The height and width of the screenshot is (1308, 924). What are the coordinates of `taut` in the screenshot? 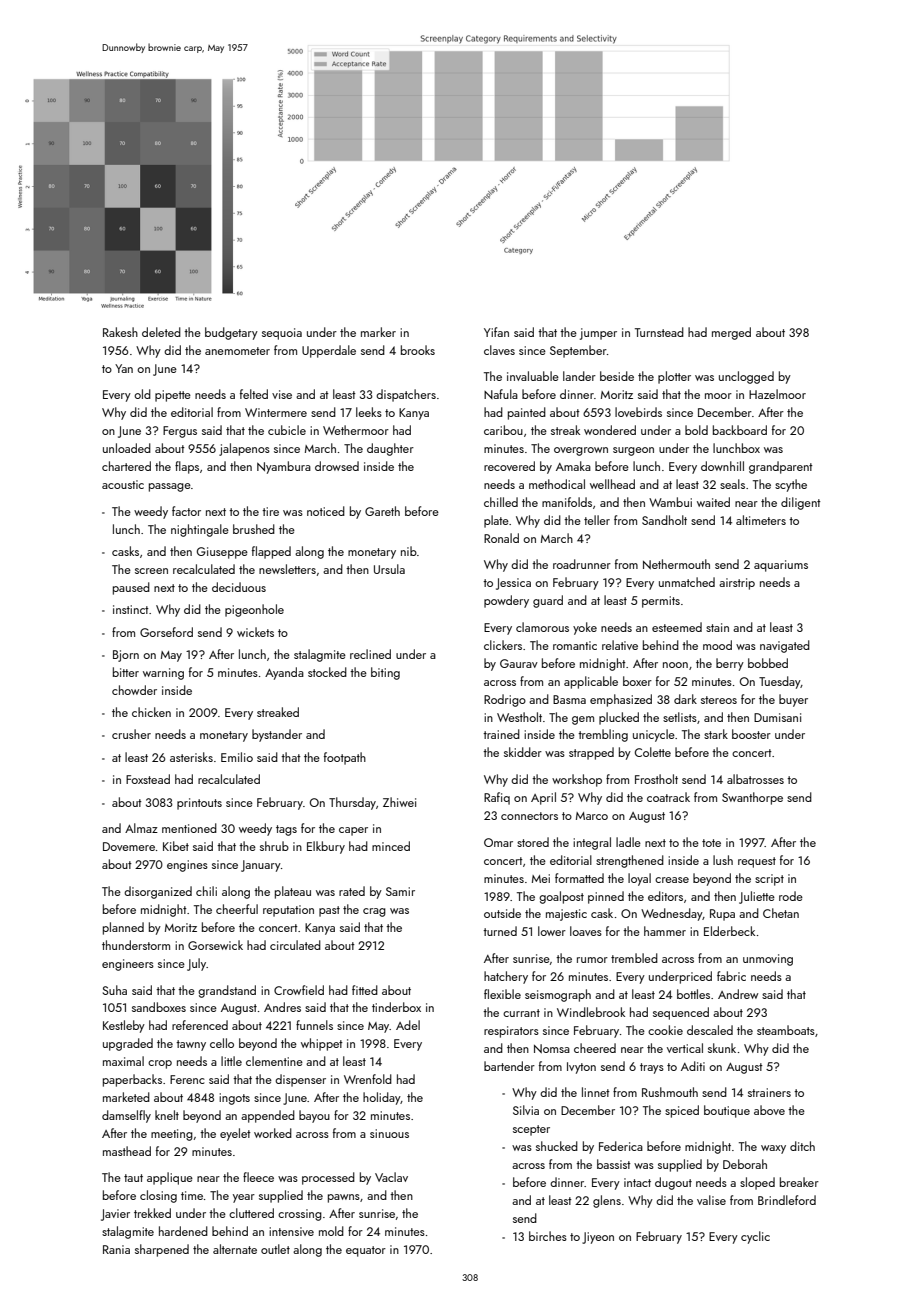 It's located at (133, 1178).
